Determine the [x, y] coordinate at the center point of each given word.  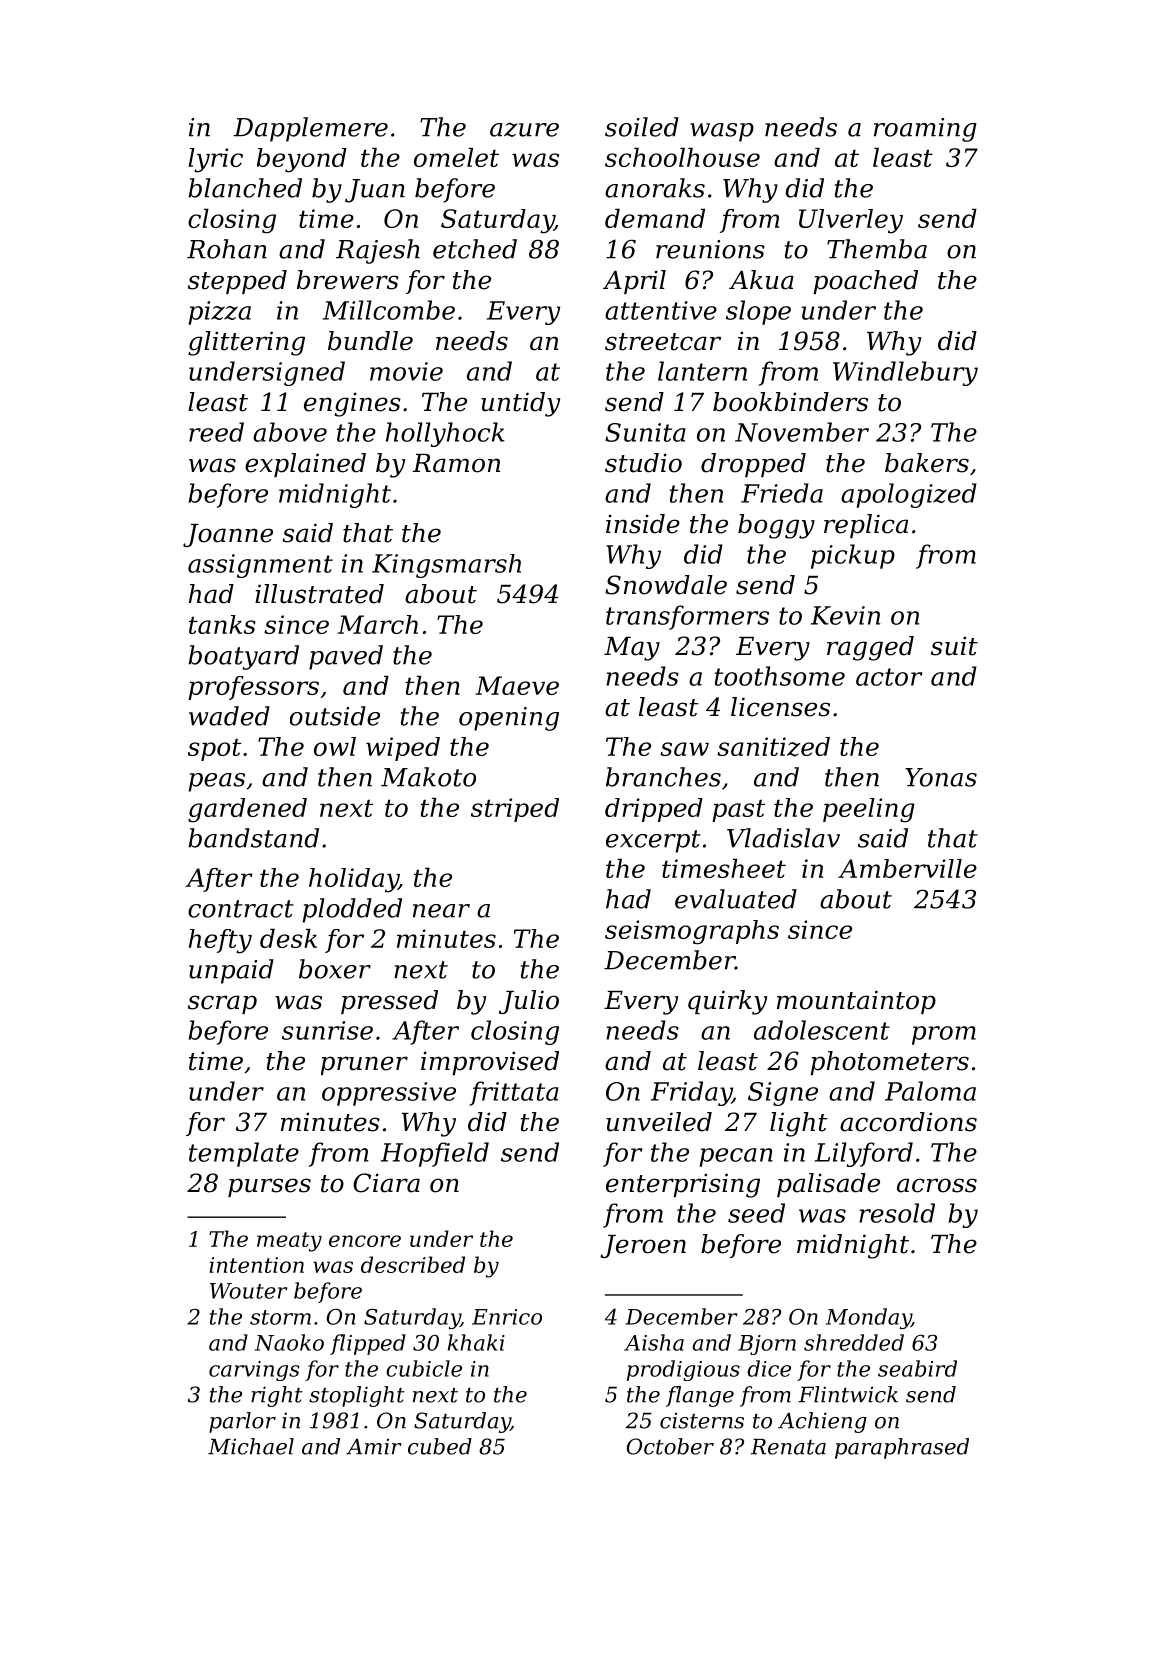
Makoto [428, 777]
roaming [925, 130]
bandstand [253, 838]
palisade [828, 1185]
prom [944, 1035]
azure [524, 129]
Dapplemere [311, 129]
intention [256, 1265]
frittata [514, 1093]
